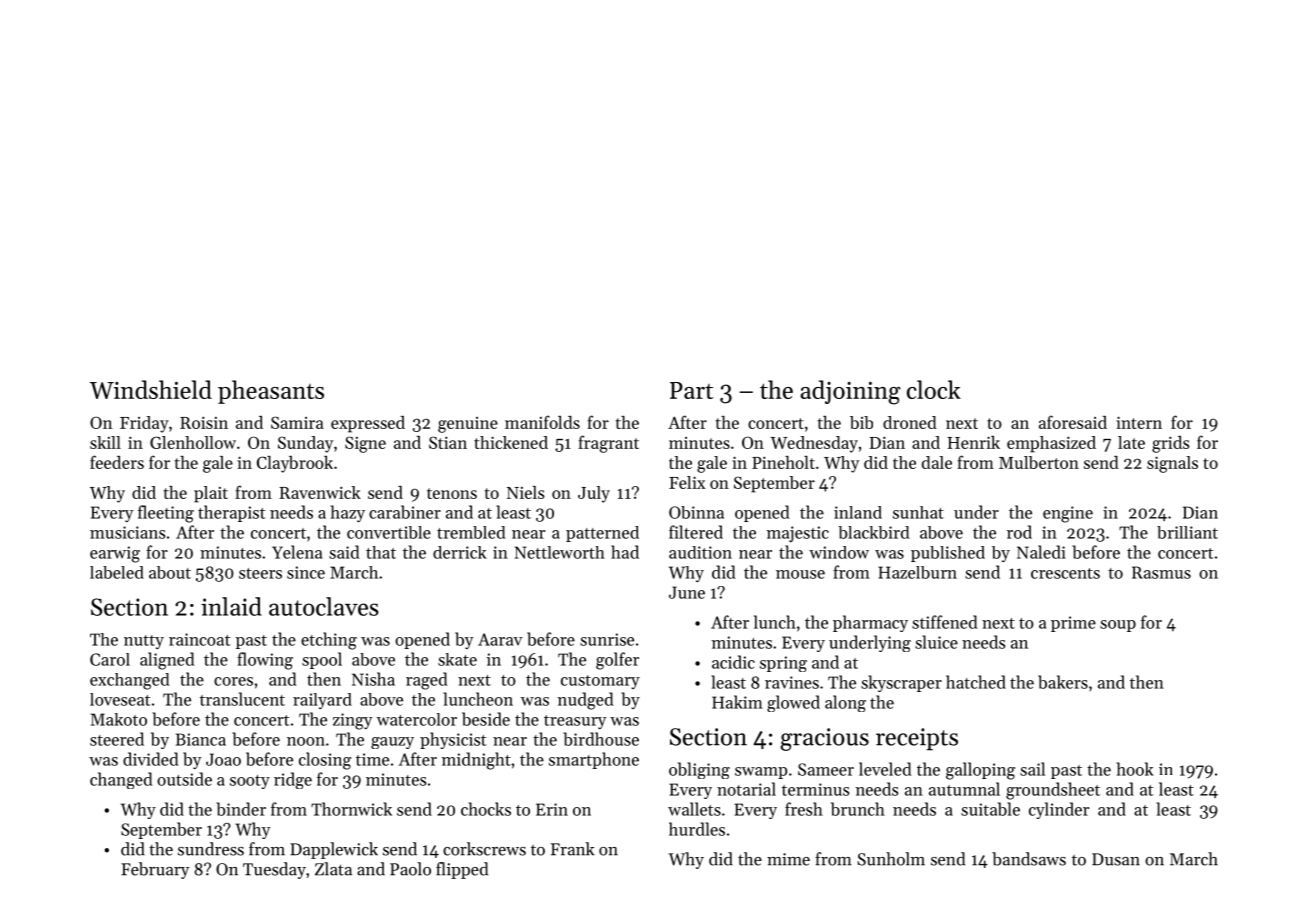 The height and width of the image is (924, 1308). I want to click on soup, so click(1118, 626).
